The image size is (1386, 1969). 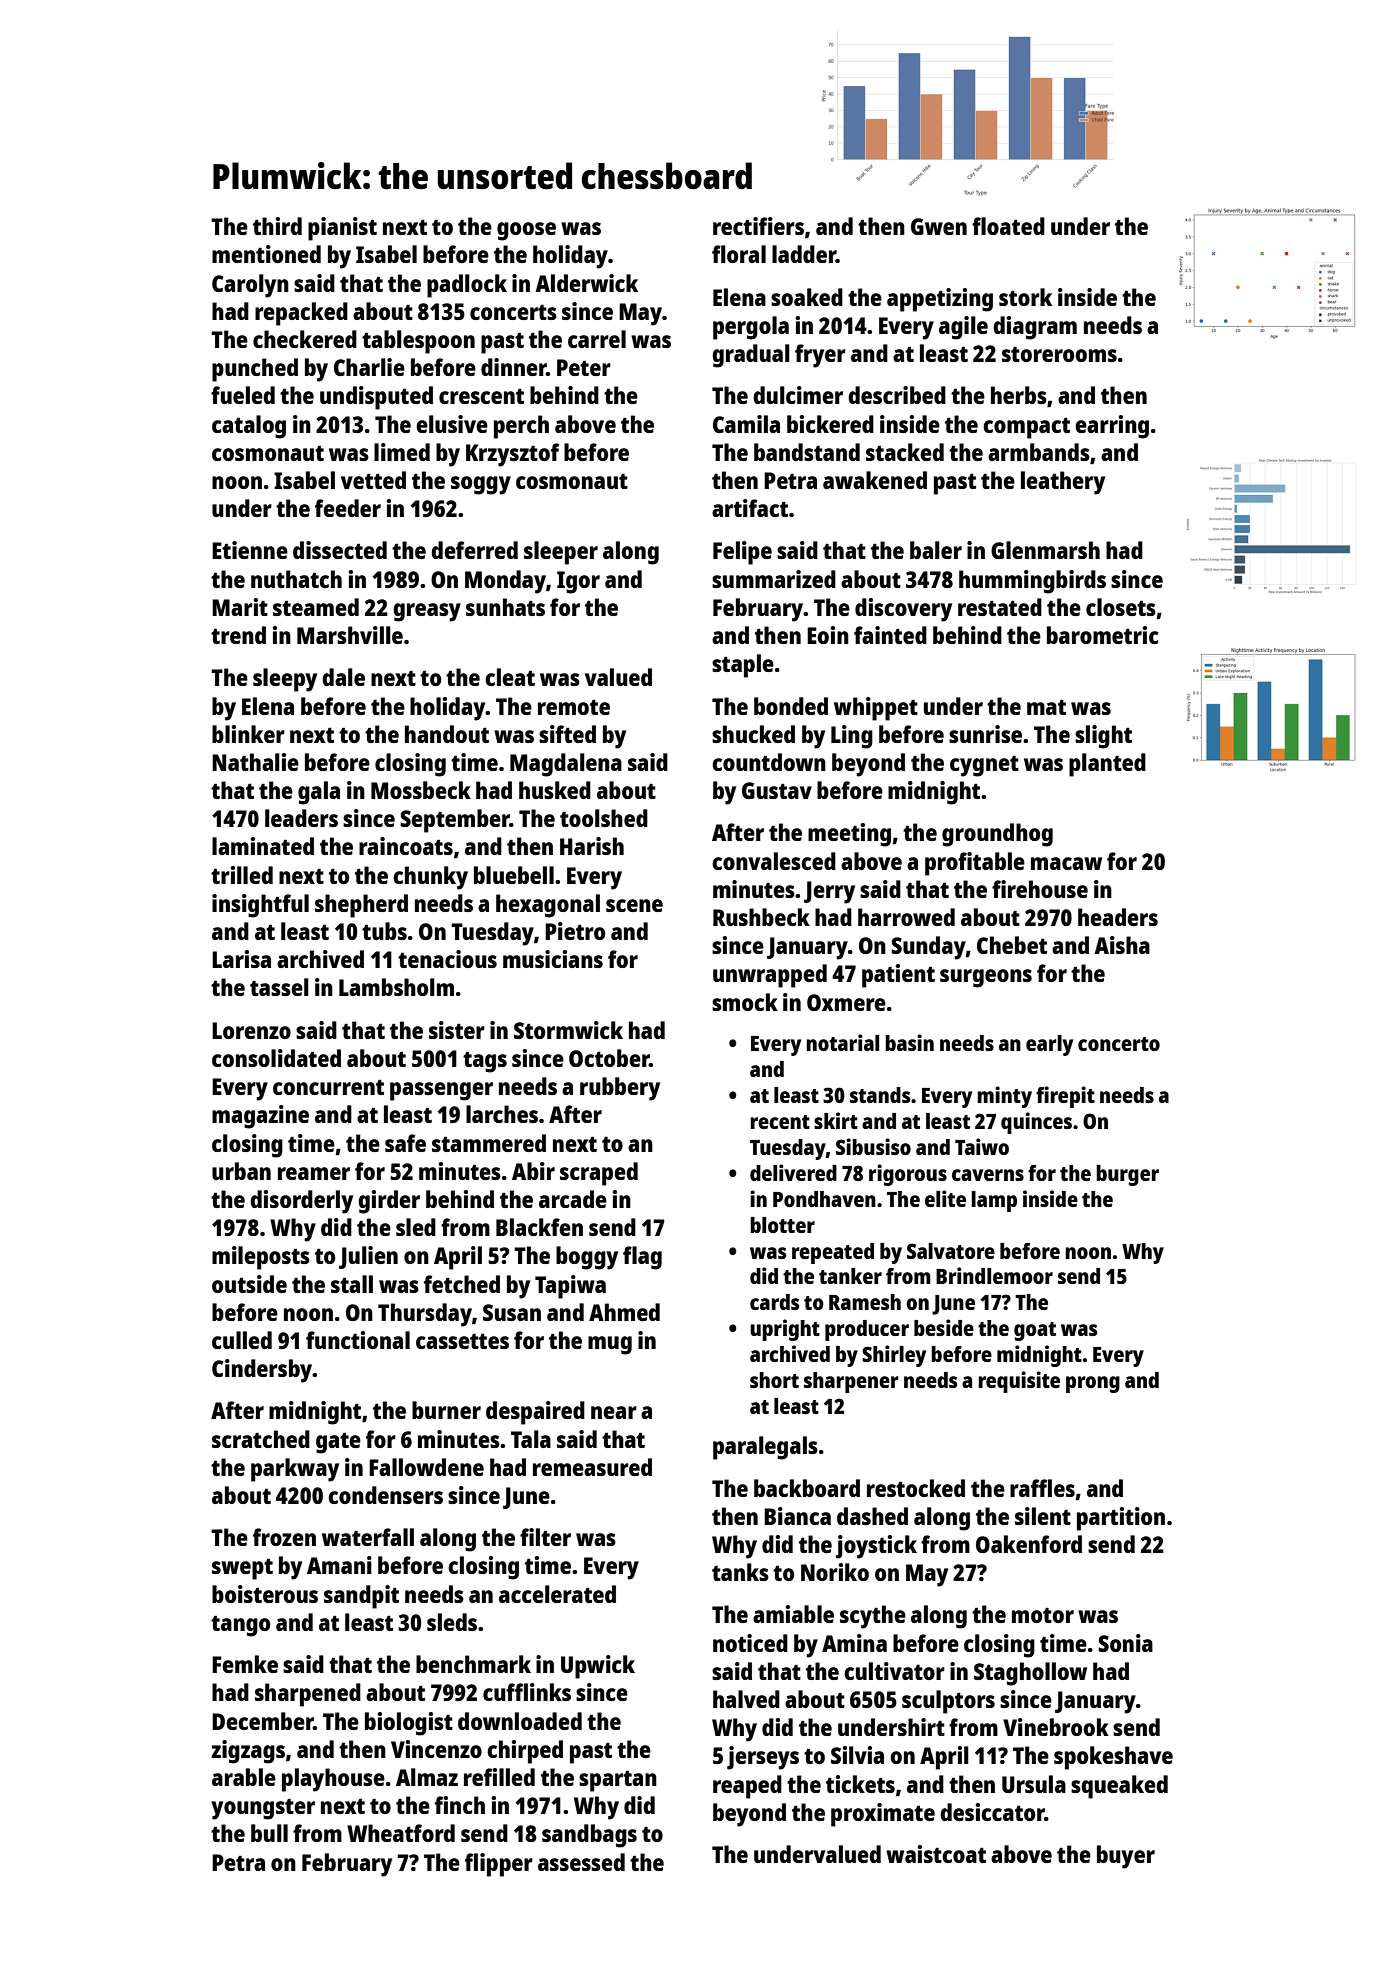 I want to click on dissected, so click(x=340, y=550).
